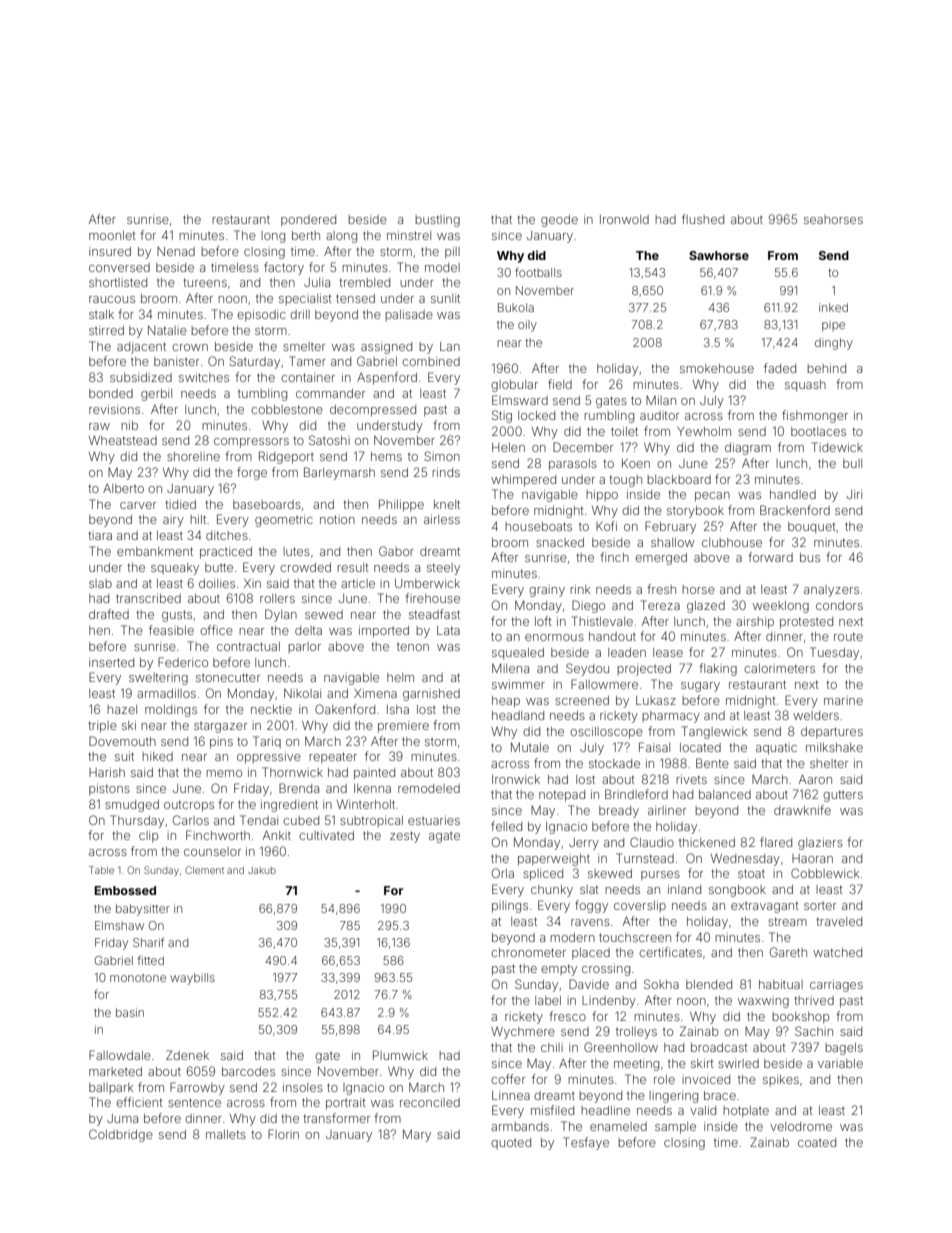 The image size is (952, 1233). I want to click on Isha, so click(398, 709).
